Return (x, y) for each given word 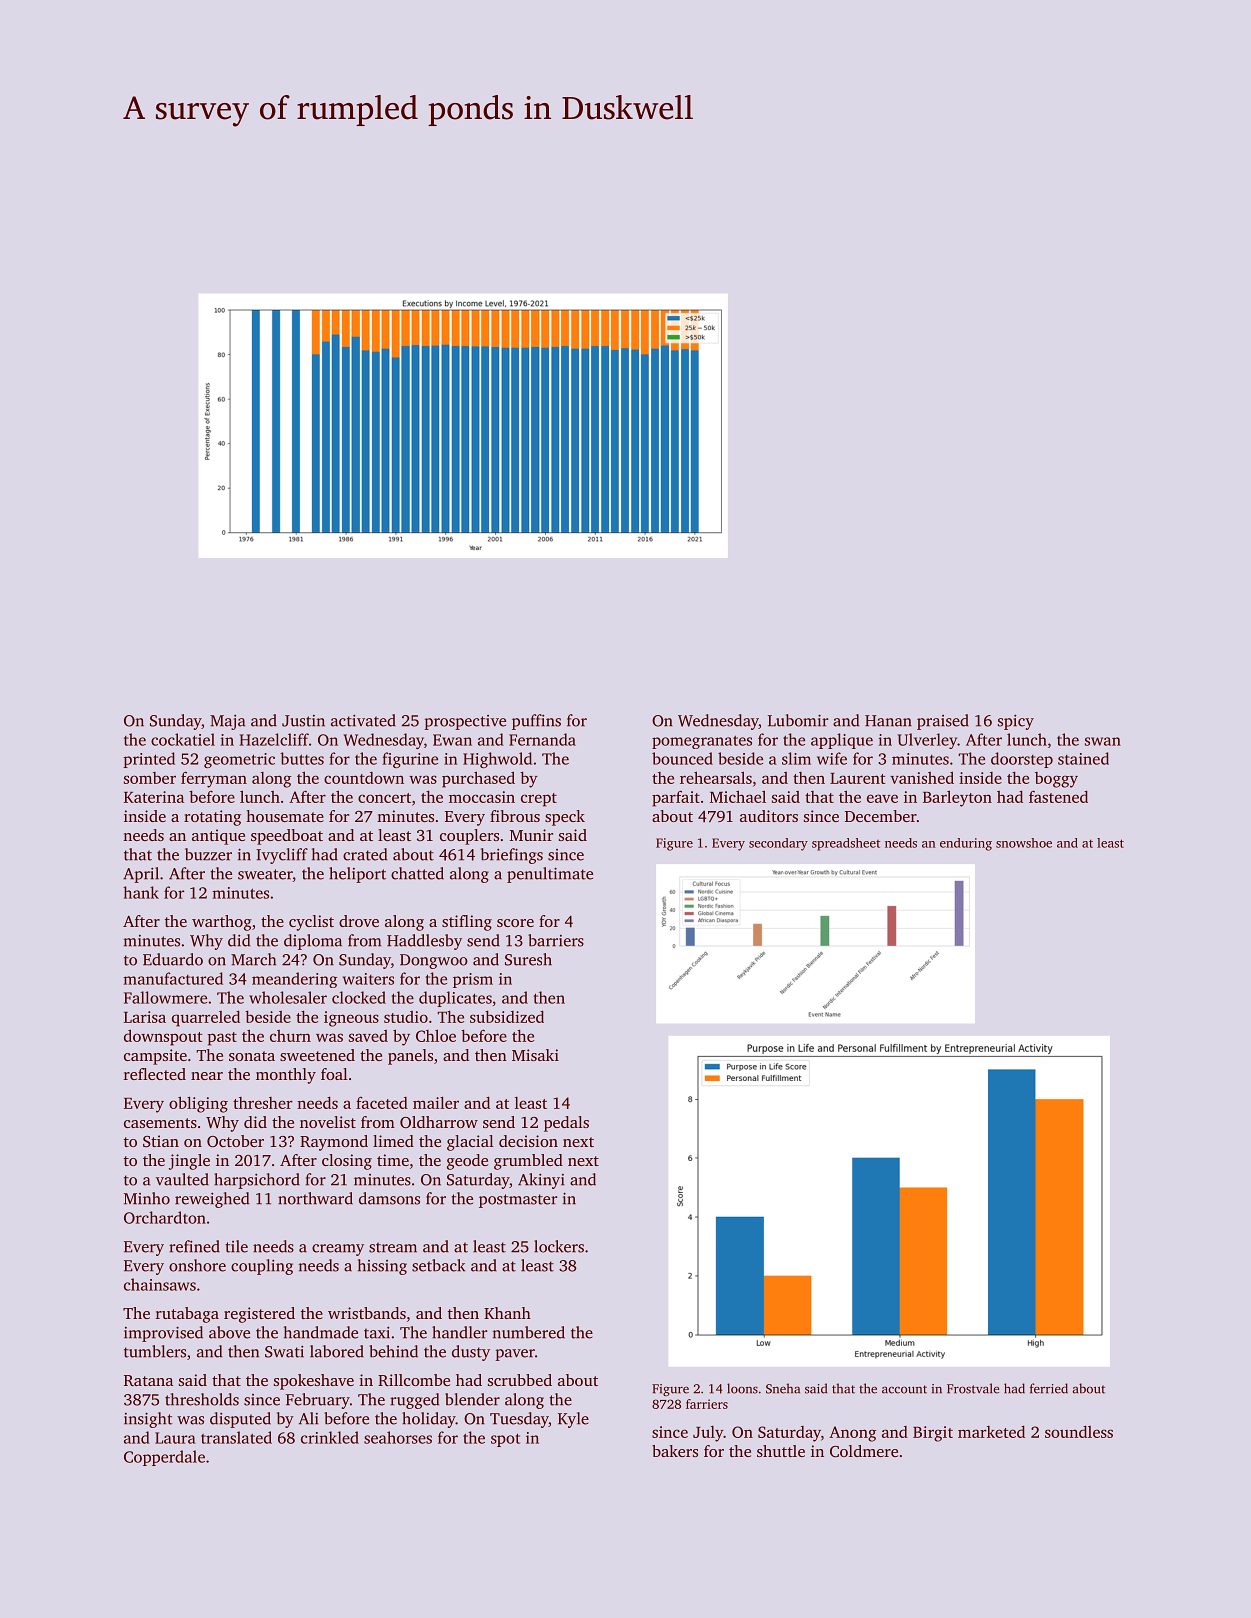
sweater (265, 875)
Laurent (857, 778)
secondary (778, 844)
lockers (559, 1246)
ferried (1049, 1388)
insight (148, 1420)
